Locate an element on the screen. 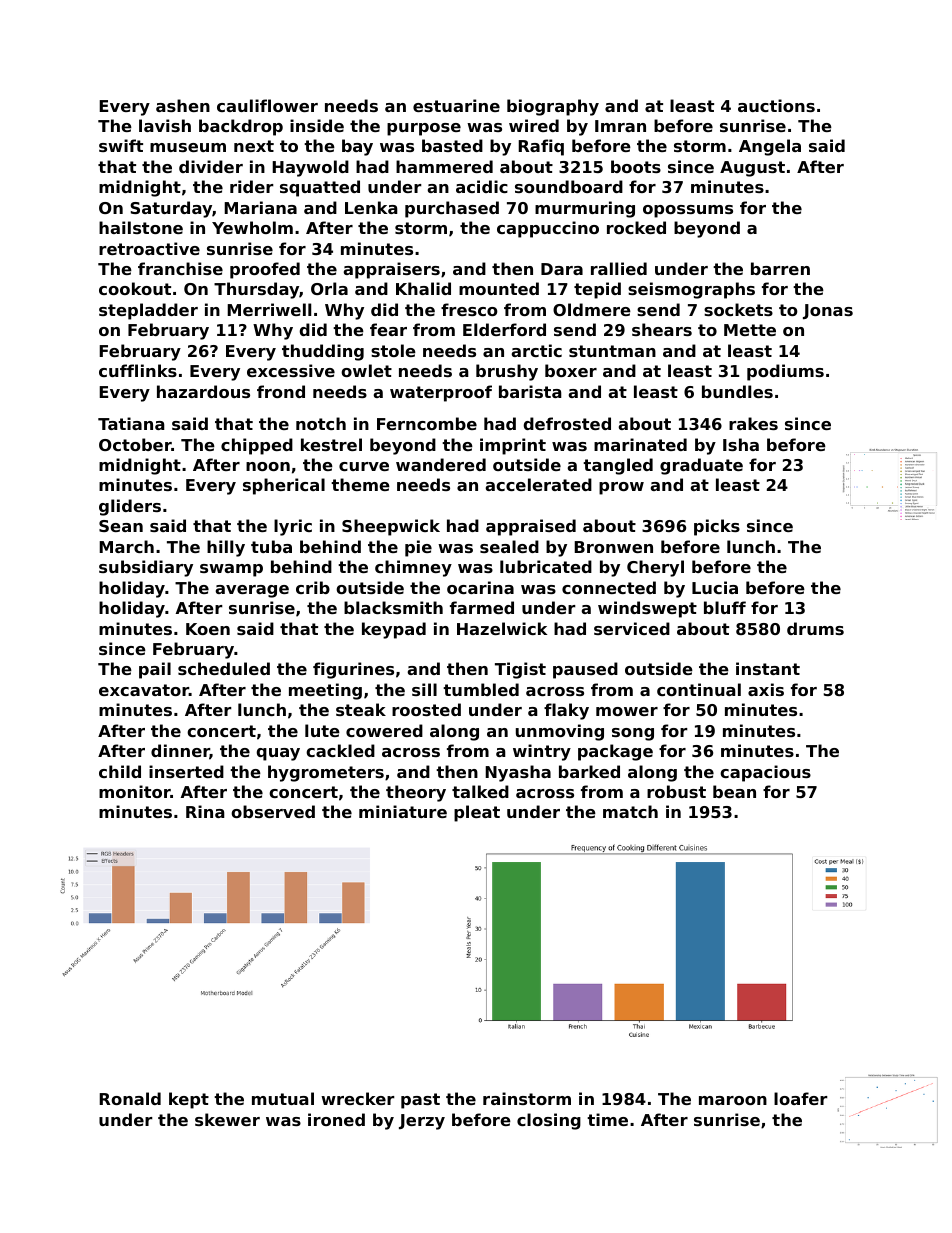 This screenshot has width=952, height=1233. axis is located at coordinates (766, 689).
